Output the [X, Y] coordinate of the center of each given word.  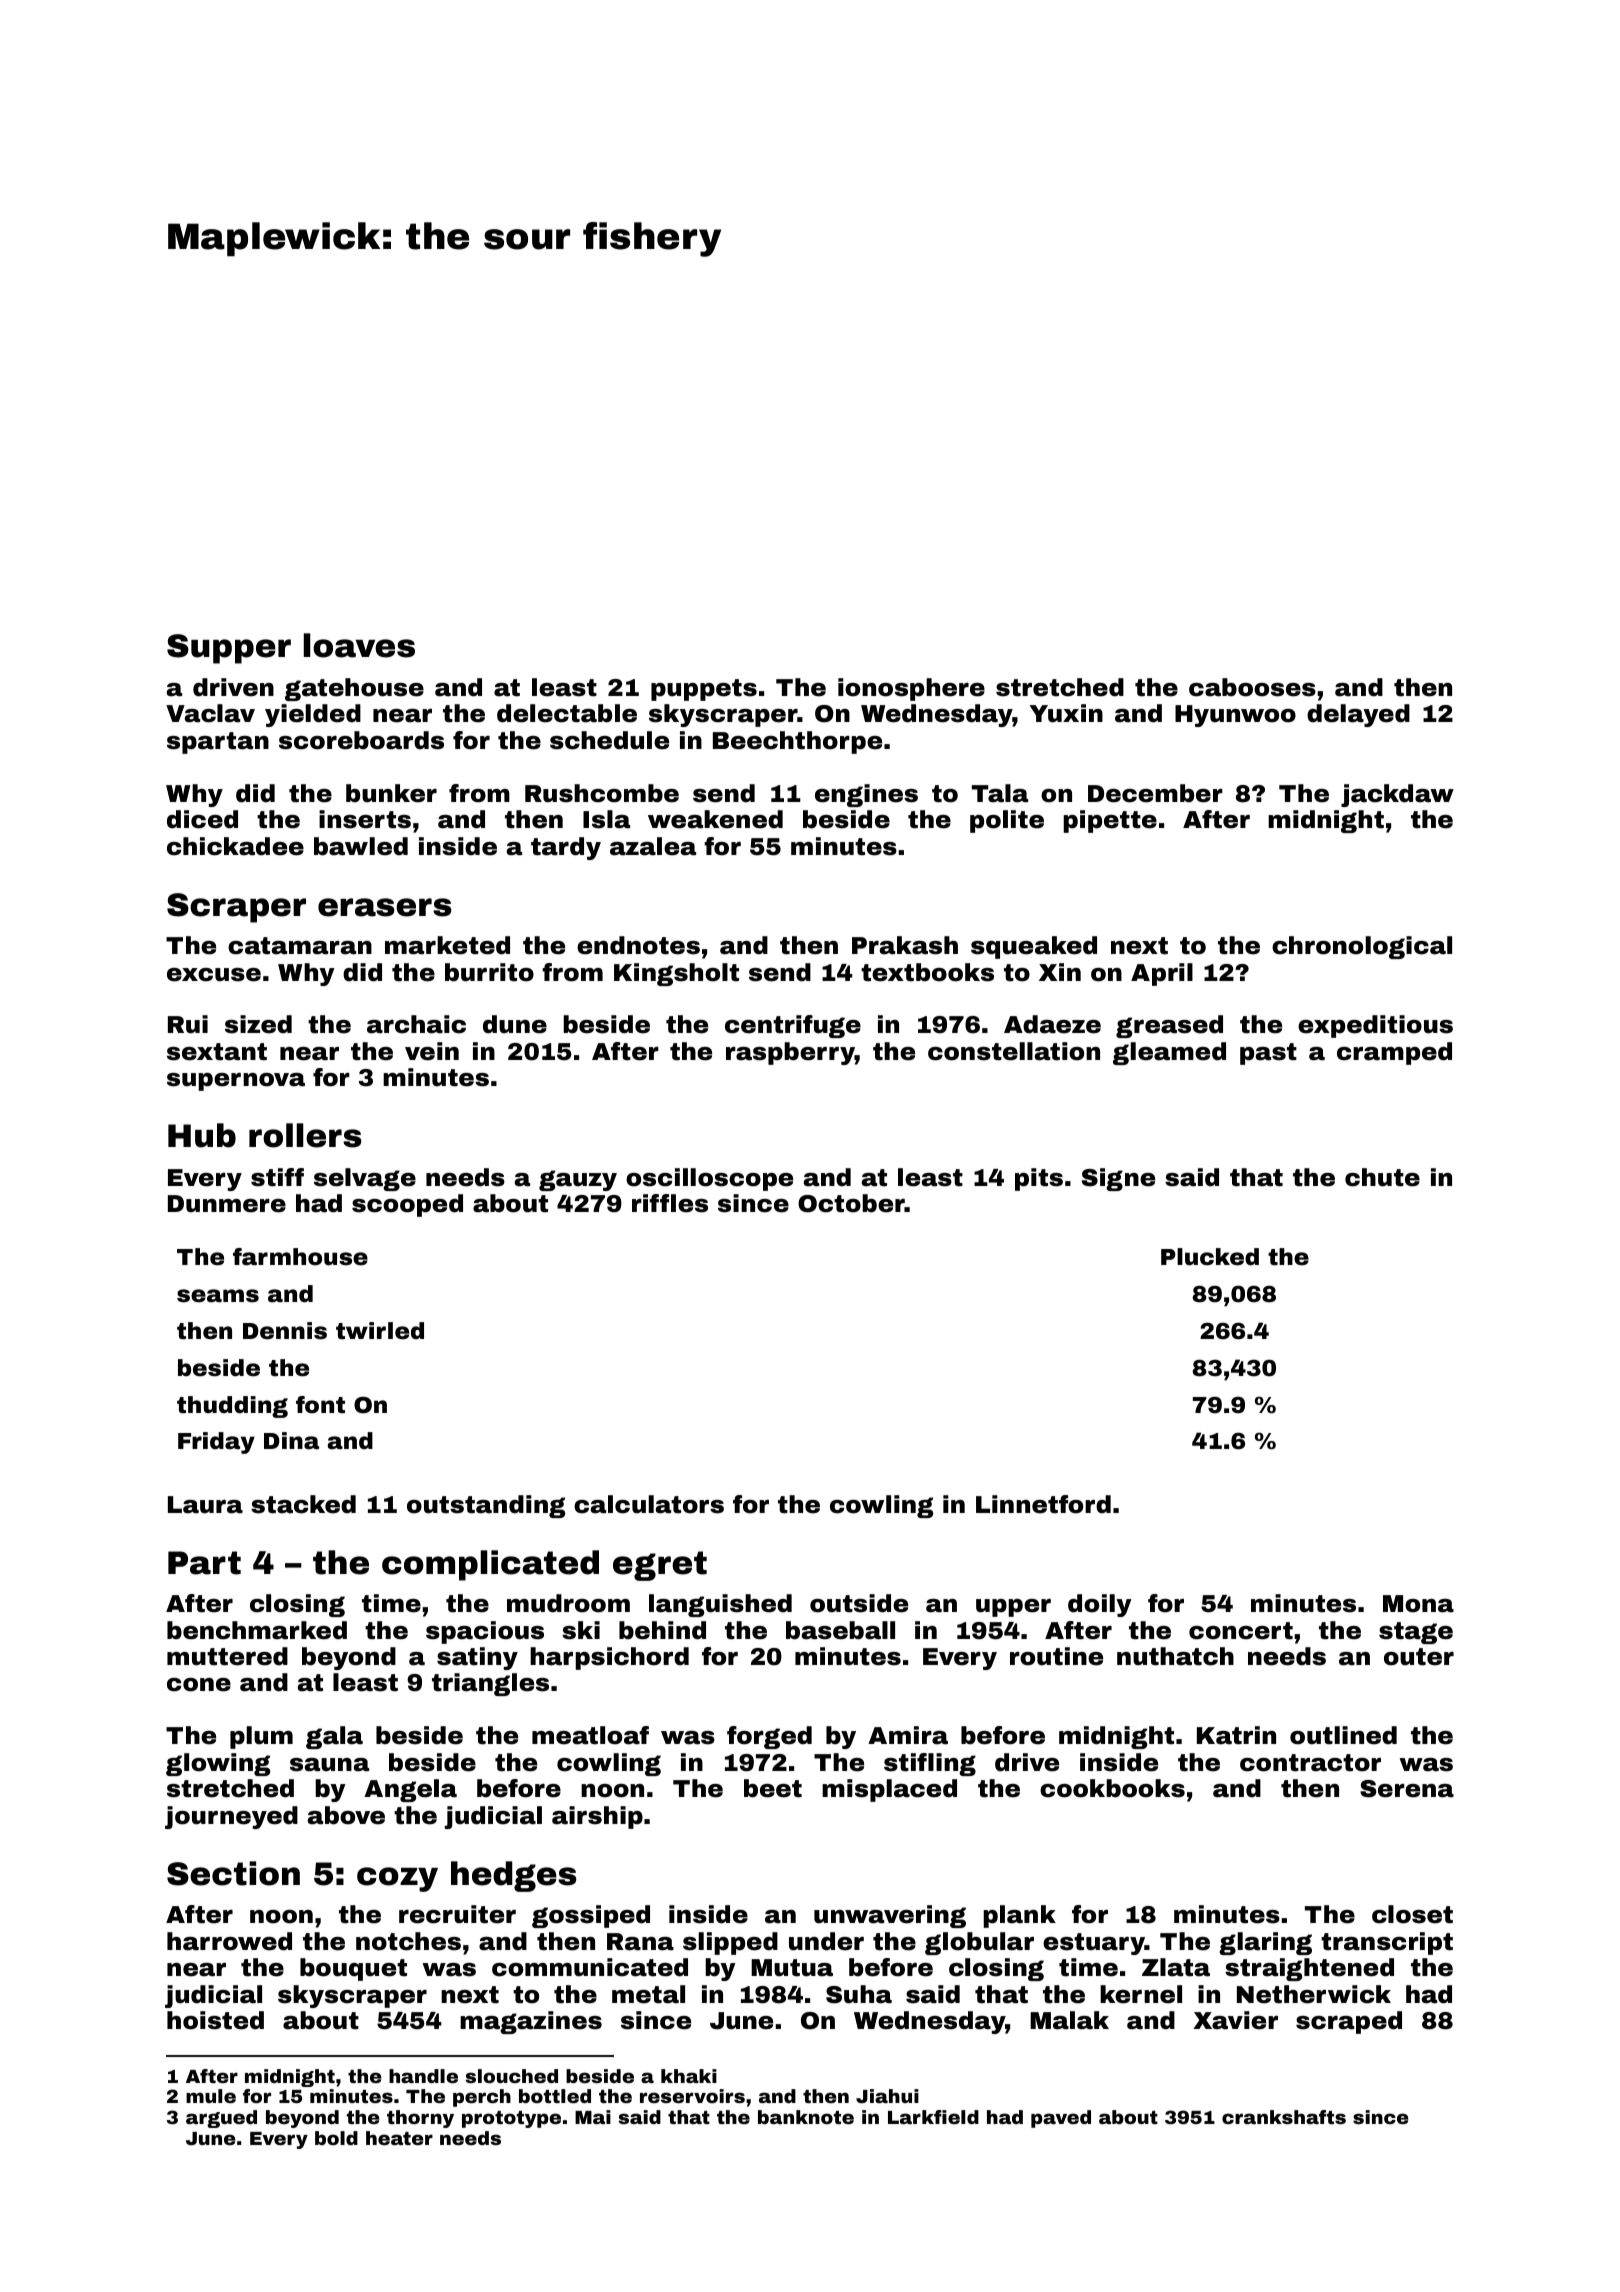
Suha [859, 1994]
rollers [305, 1135]
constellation [1014, 1051]
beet [773, 1788]
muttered [227, 1656]
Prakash [905, 945]
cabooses [1252, 687]
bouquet [353, 1969]
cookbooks [1112, 1788]
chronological [1362, 947]
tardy [566, 848]
